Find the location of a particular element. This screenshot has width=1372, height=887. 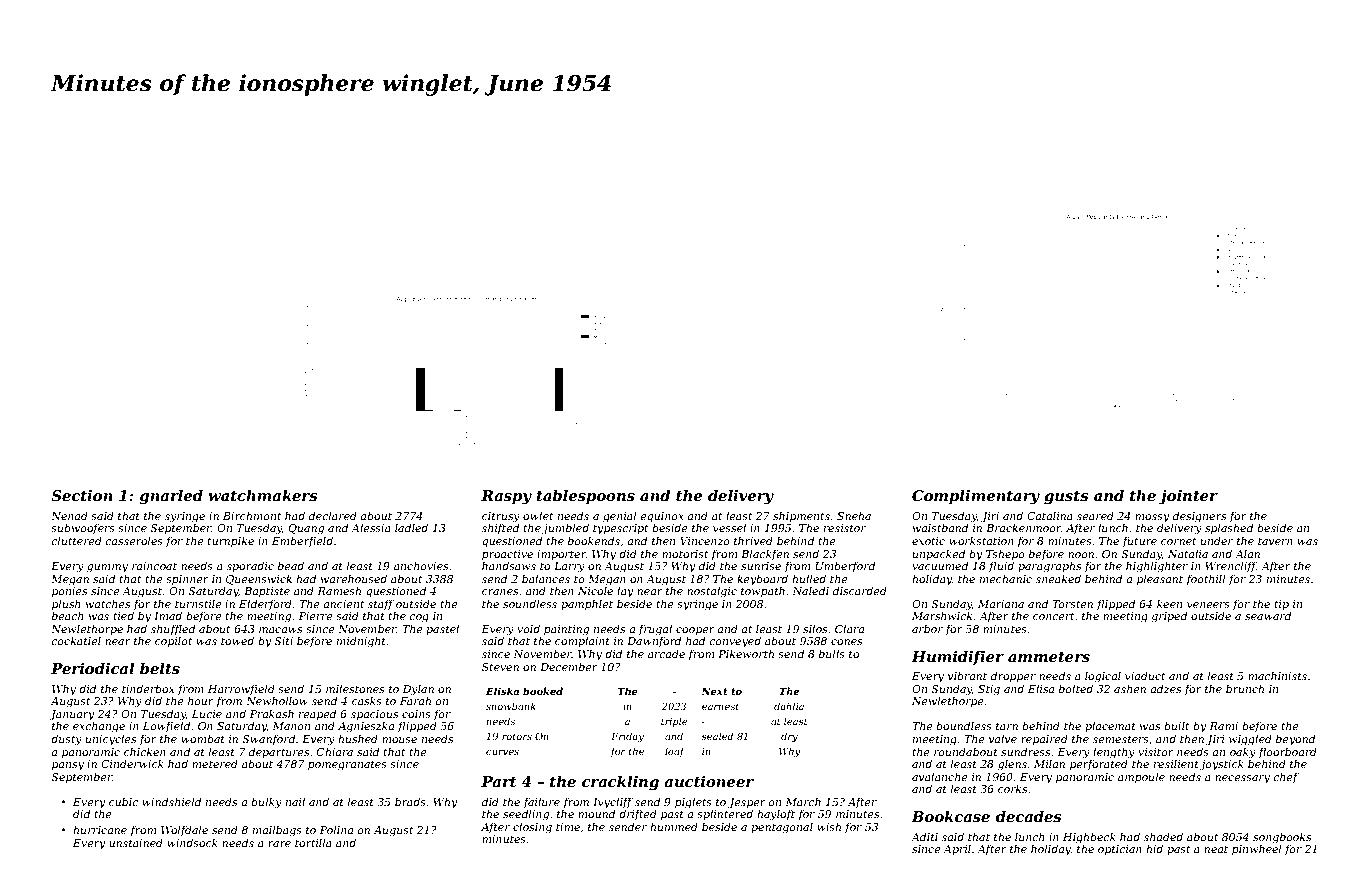

Mariana is located at coordinates (1001, 604).
